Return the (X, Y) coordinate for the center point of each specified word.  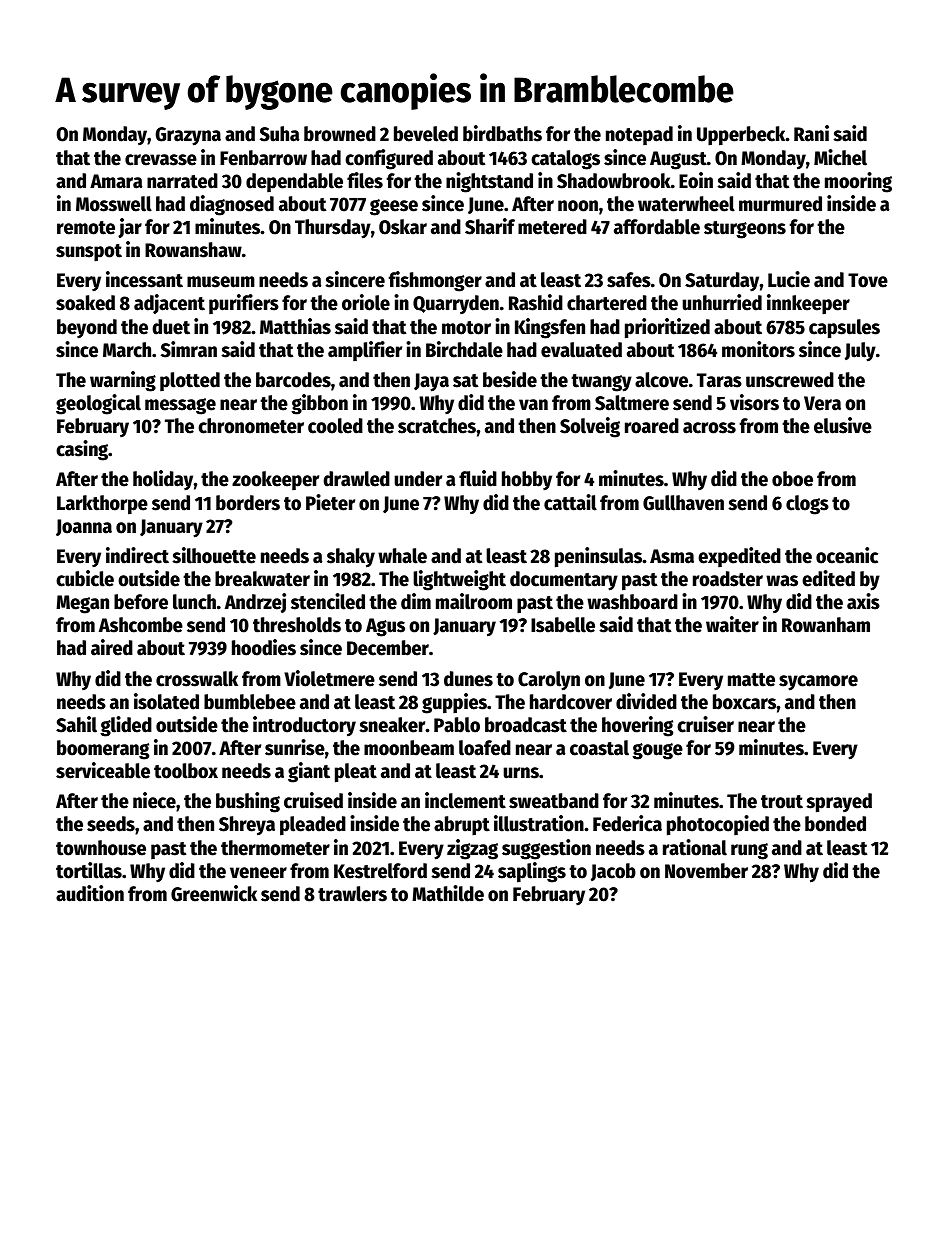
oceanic (847, 555)
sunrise (295, 747)
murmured (780, 204)
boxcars (744, 702)
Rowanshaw (193, 250)
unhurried (722, 302)
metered (552, 227)
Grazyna (188, 136)
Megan (82, 604)
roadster (728, 579)
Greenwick (214, 893)
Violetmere (329, 678)
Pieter (330, 502)
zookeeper (275, 480)
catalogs (565, 160)
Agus (385, 627)
